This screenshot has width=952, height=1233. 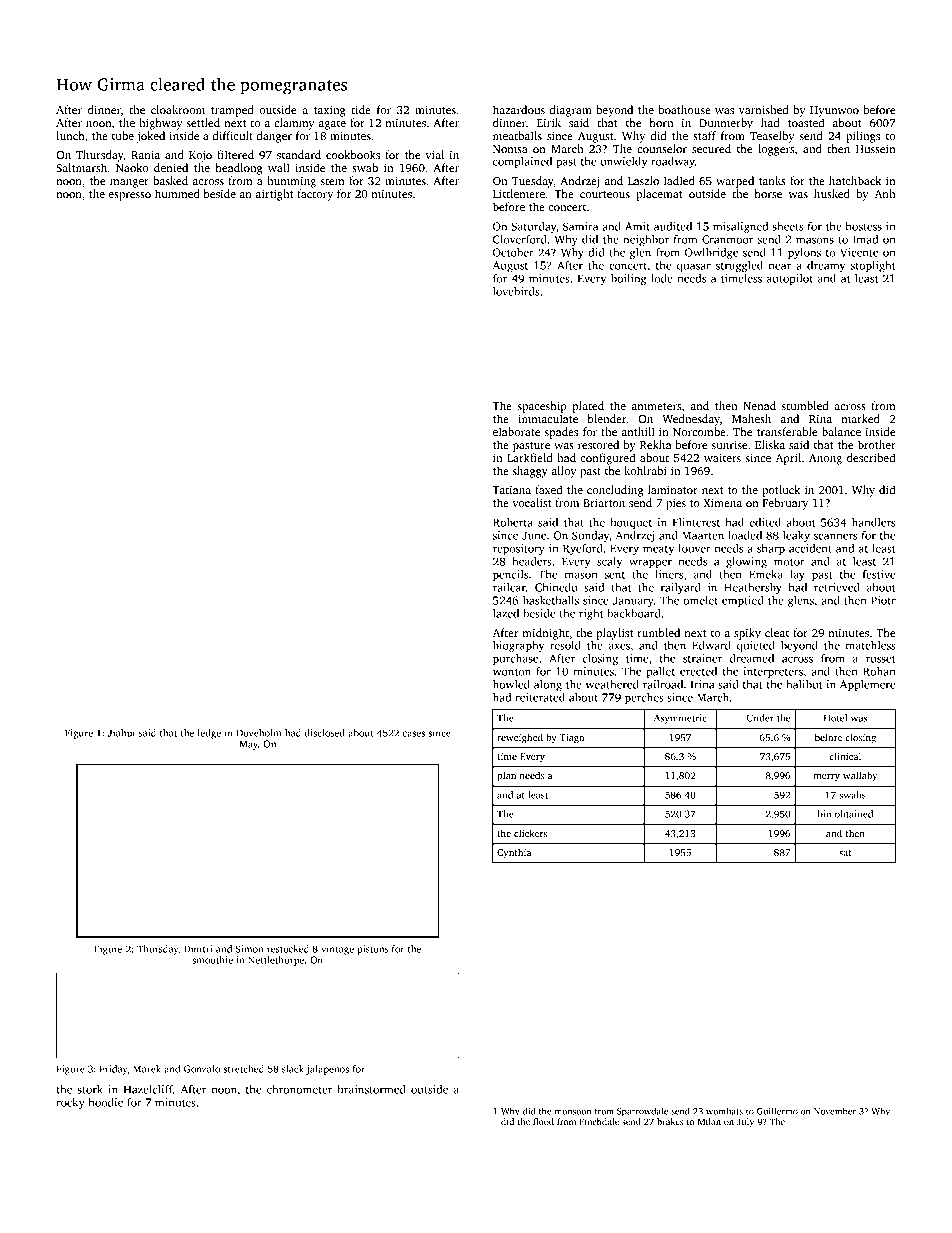 What do you see at coordinates (588, 407) in the screenshot?
I see `plated` at bounding box center [588, 407].
